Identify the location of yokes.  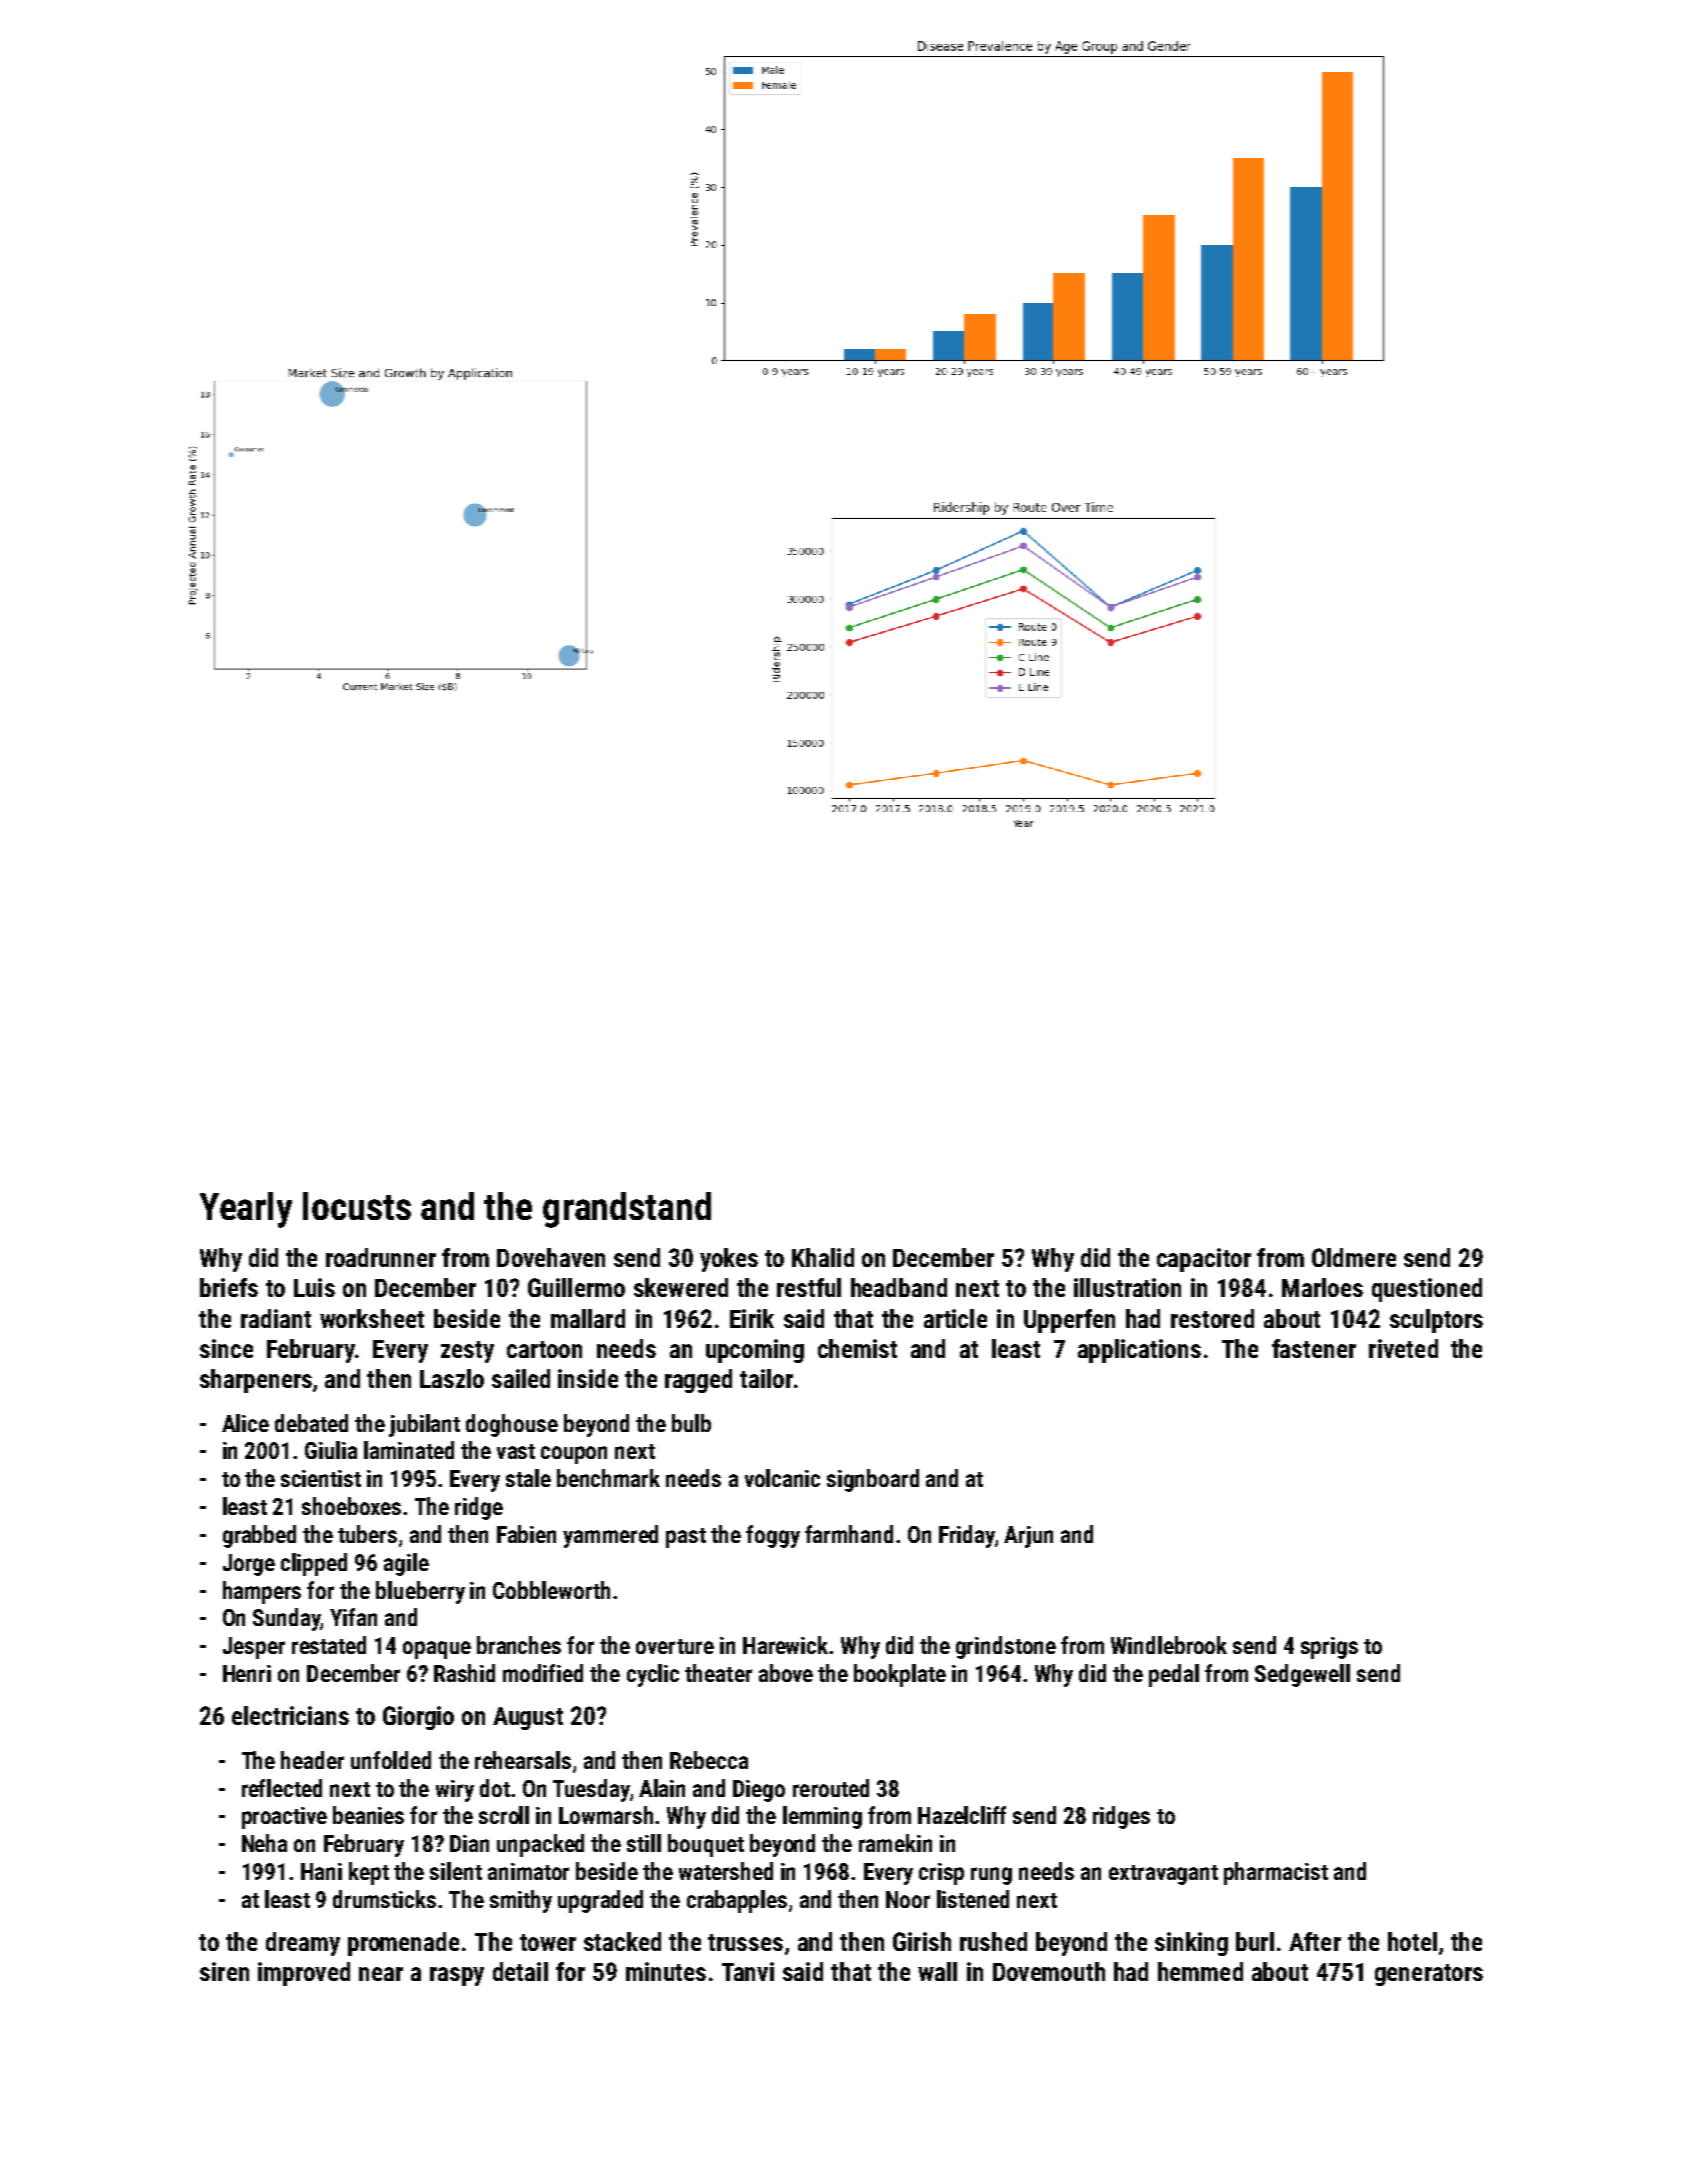
(729, 1260).
